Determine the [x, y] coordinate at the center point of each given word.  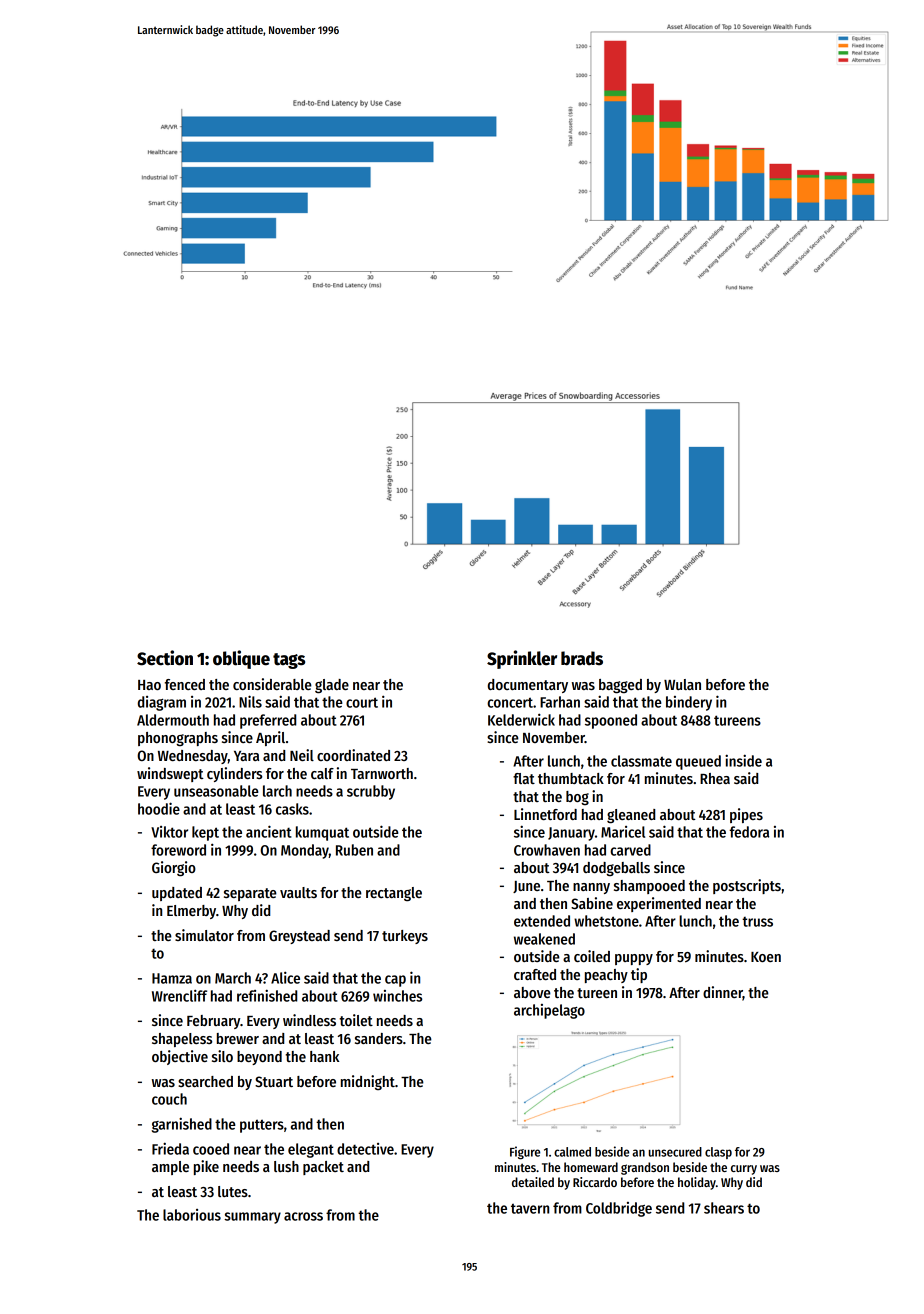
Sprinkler [522, 659]
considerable [272, 684]
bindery [689, 703]
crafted [535, 974]
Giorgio [174, 869]
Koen [766, 957]
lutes [233, 1191]
